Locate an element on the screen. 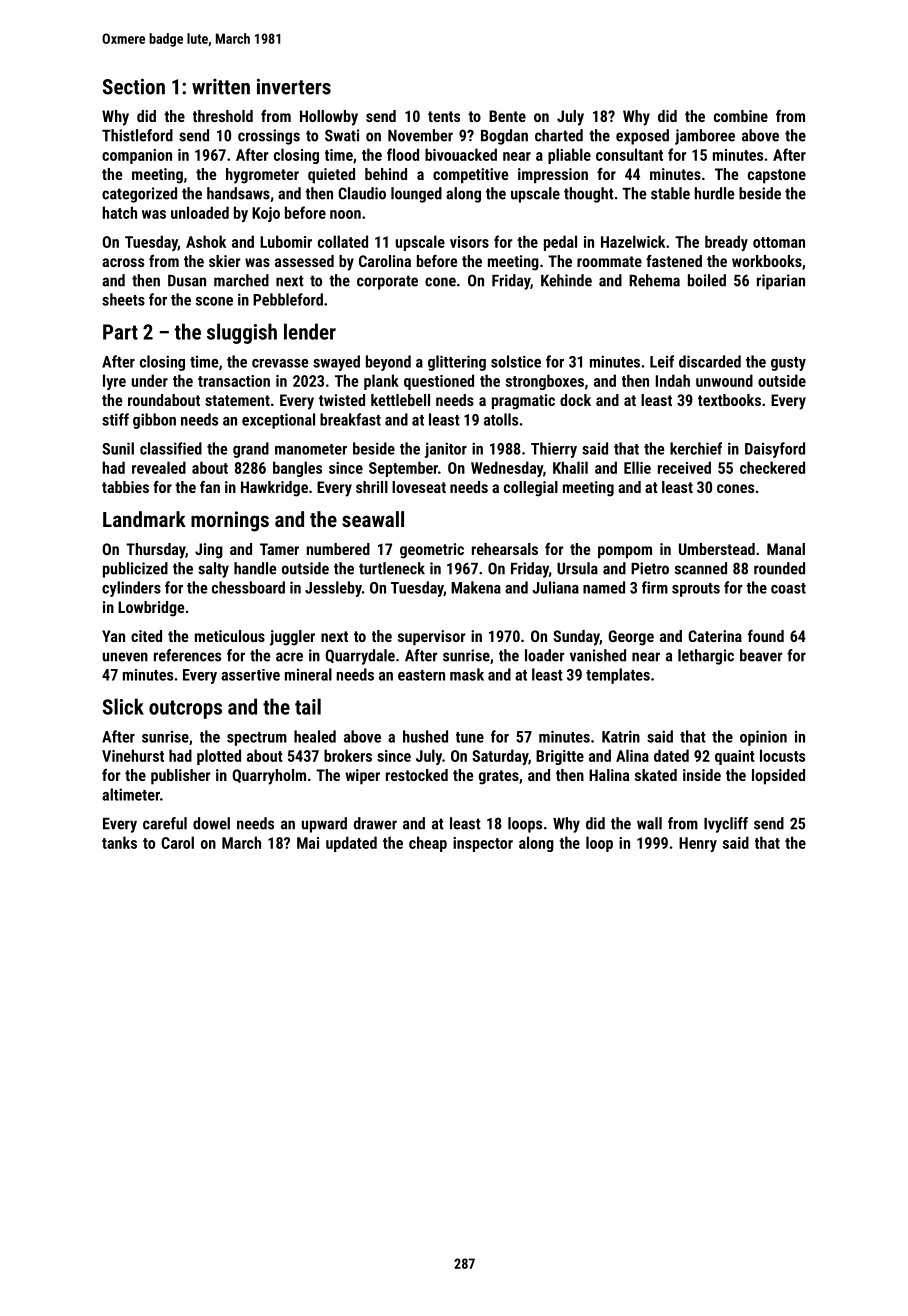 The width and height of the screenshot is (908, 1316). thought is located at coordinates (589, 195).
